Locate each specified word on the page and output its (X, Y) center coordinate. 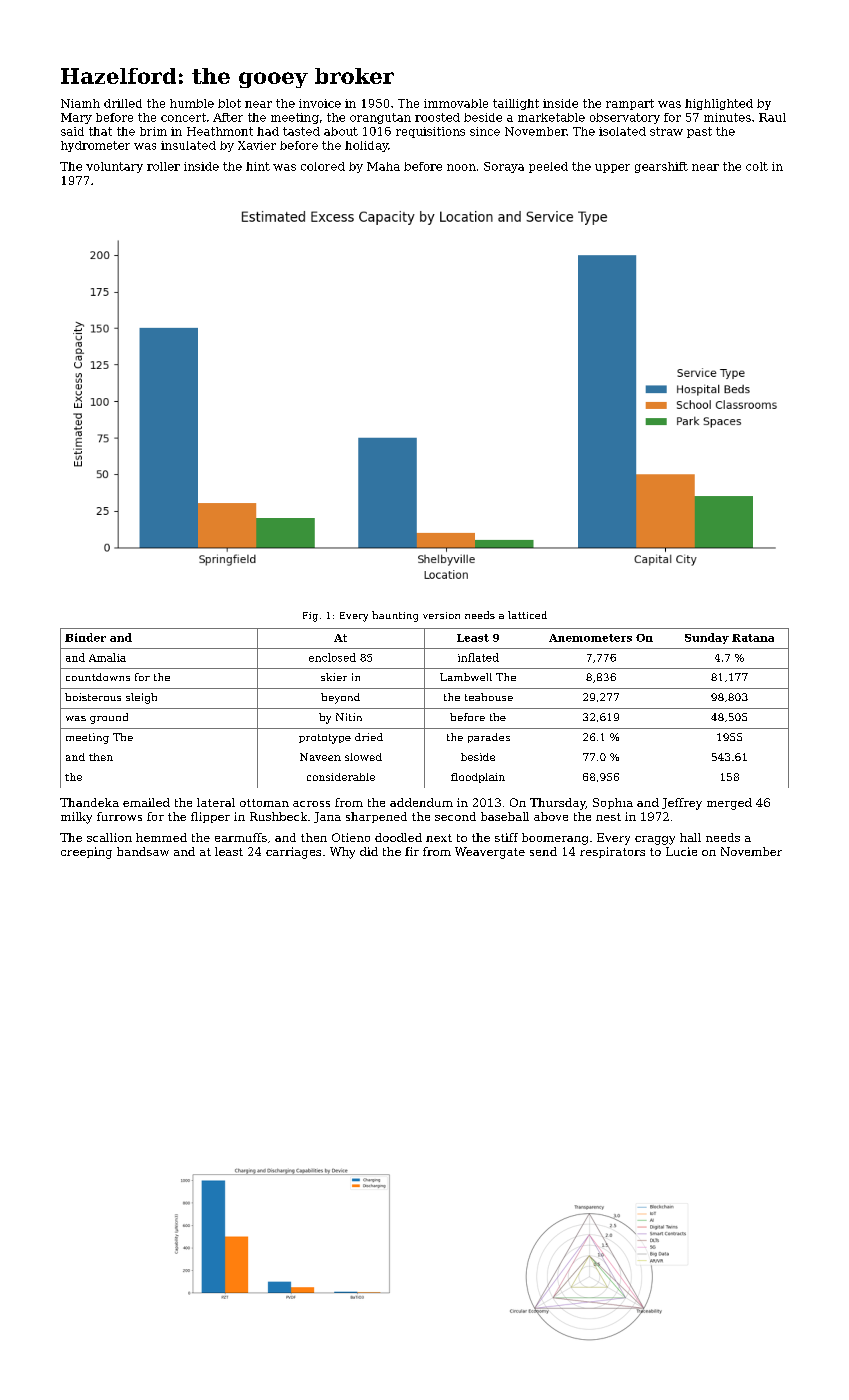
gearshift (661, 167)
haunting (395, 616)
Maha (383, 166)
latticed (527, 615)
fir (412, 851)
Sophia (613, 803)
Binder (85, 637)
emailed (146, 802)
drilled (123, 103)
